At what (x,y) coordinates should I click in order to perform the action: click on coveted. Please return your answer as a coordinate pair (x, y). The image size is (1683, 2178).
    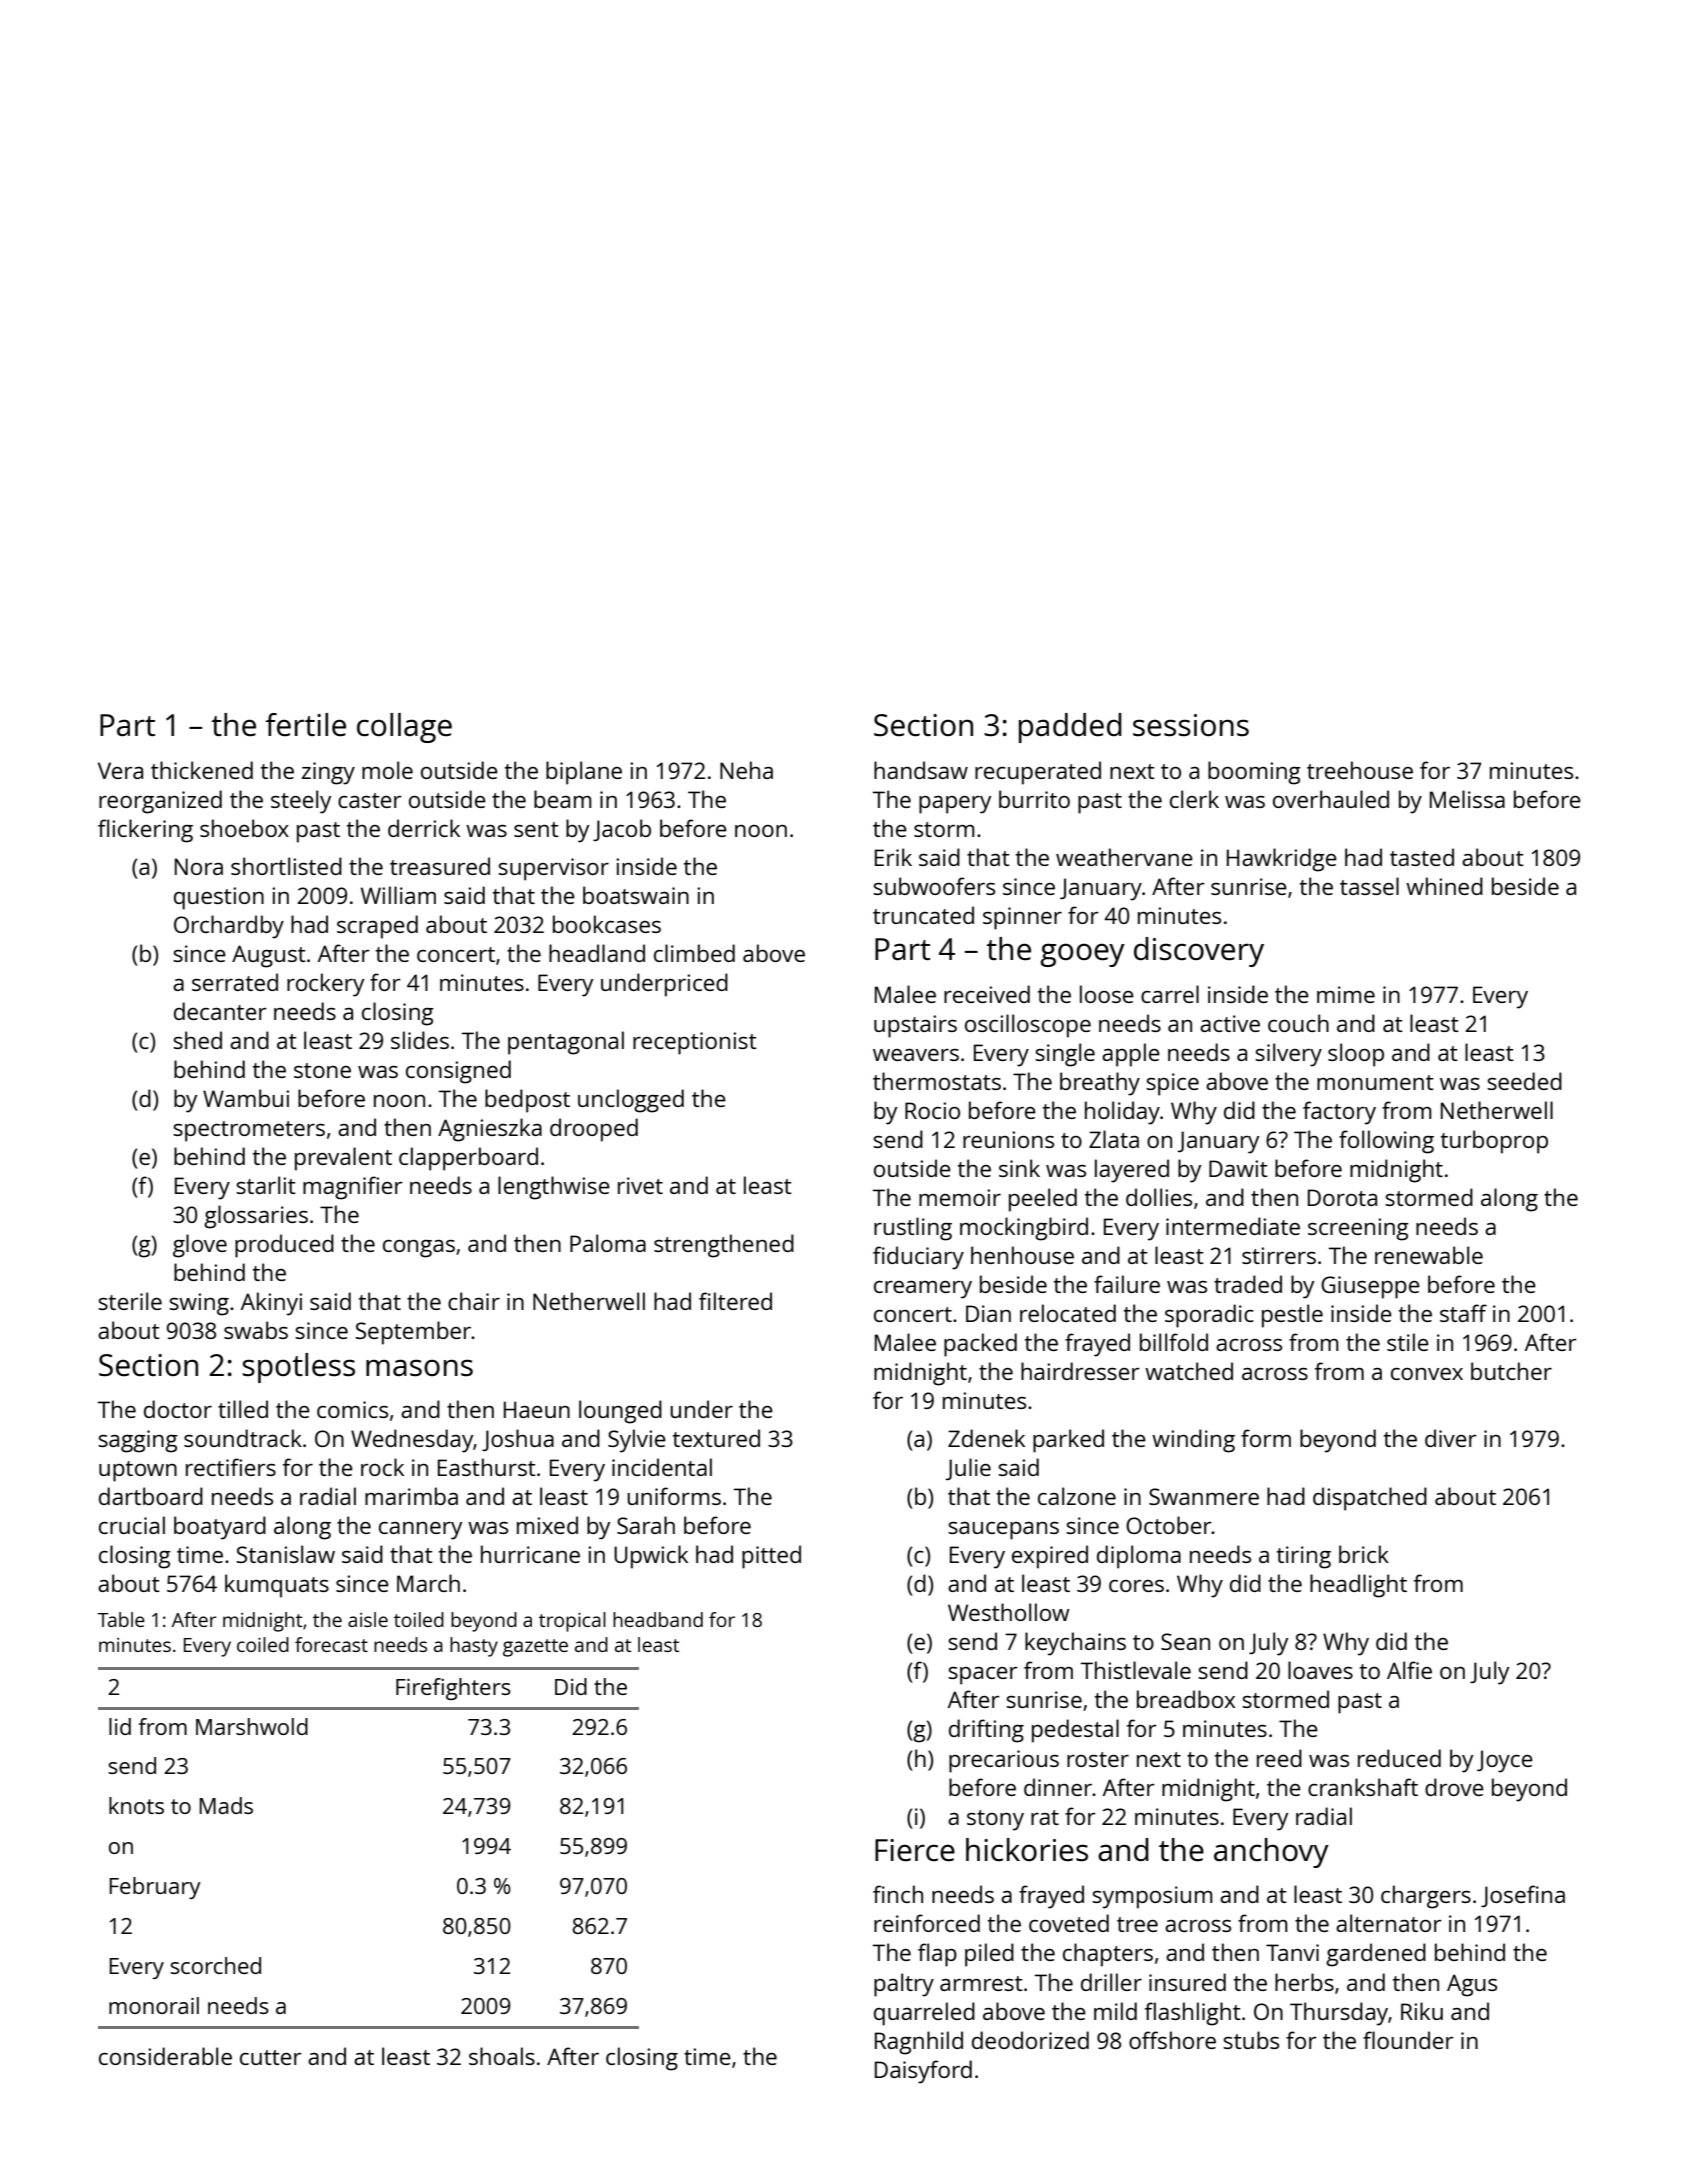
    Looking at the image, I should click on (1069, 1923).
